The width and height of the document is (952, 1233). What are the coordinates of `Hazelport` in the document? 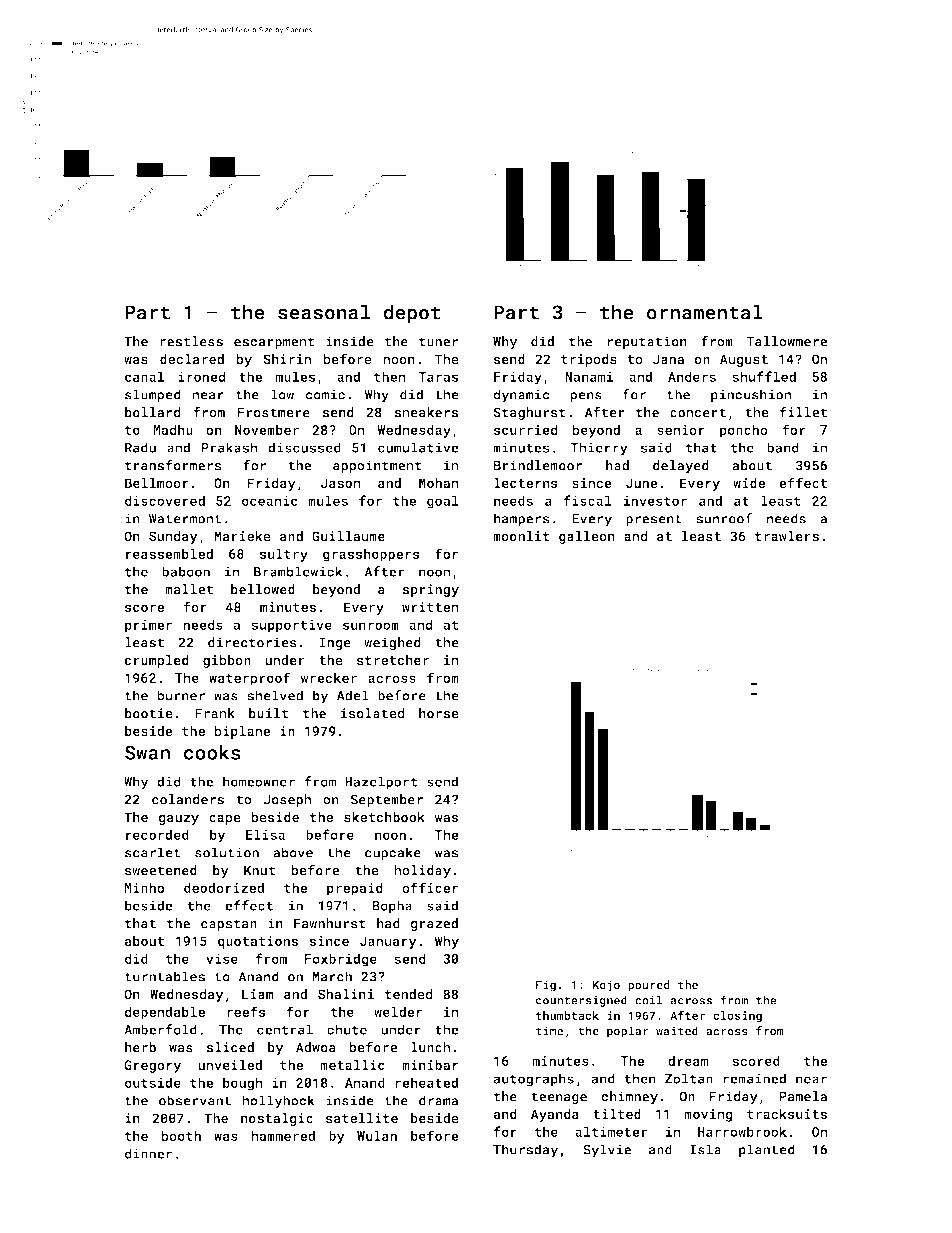 It's located at (381, 783).
